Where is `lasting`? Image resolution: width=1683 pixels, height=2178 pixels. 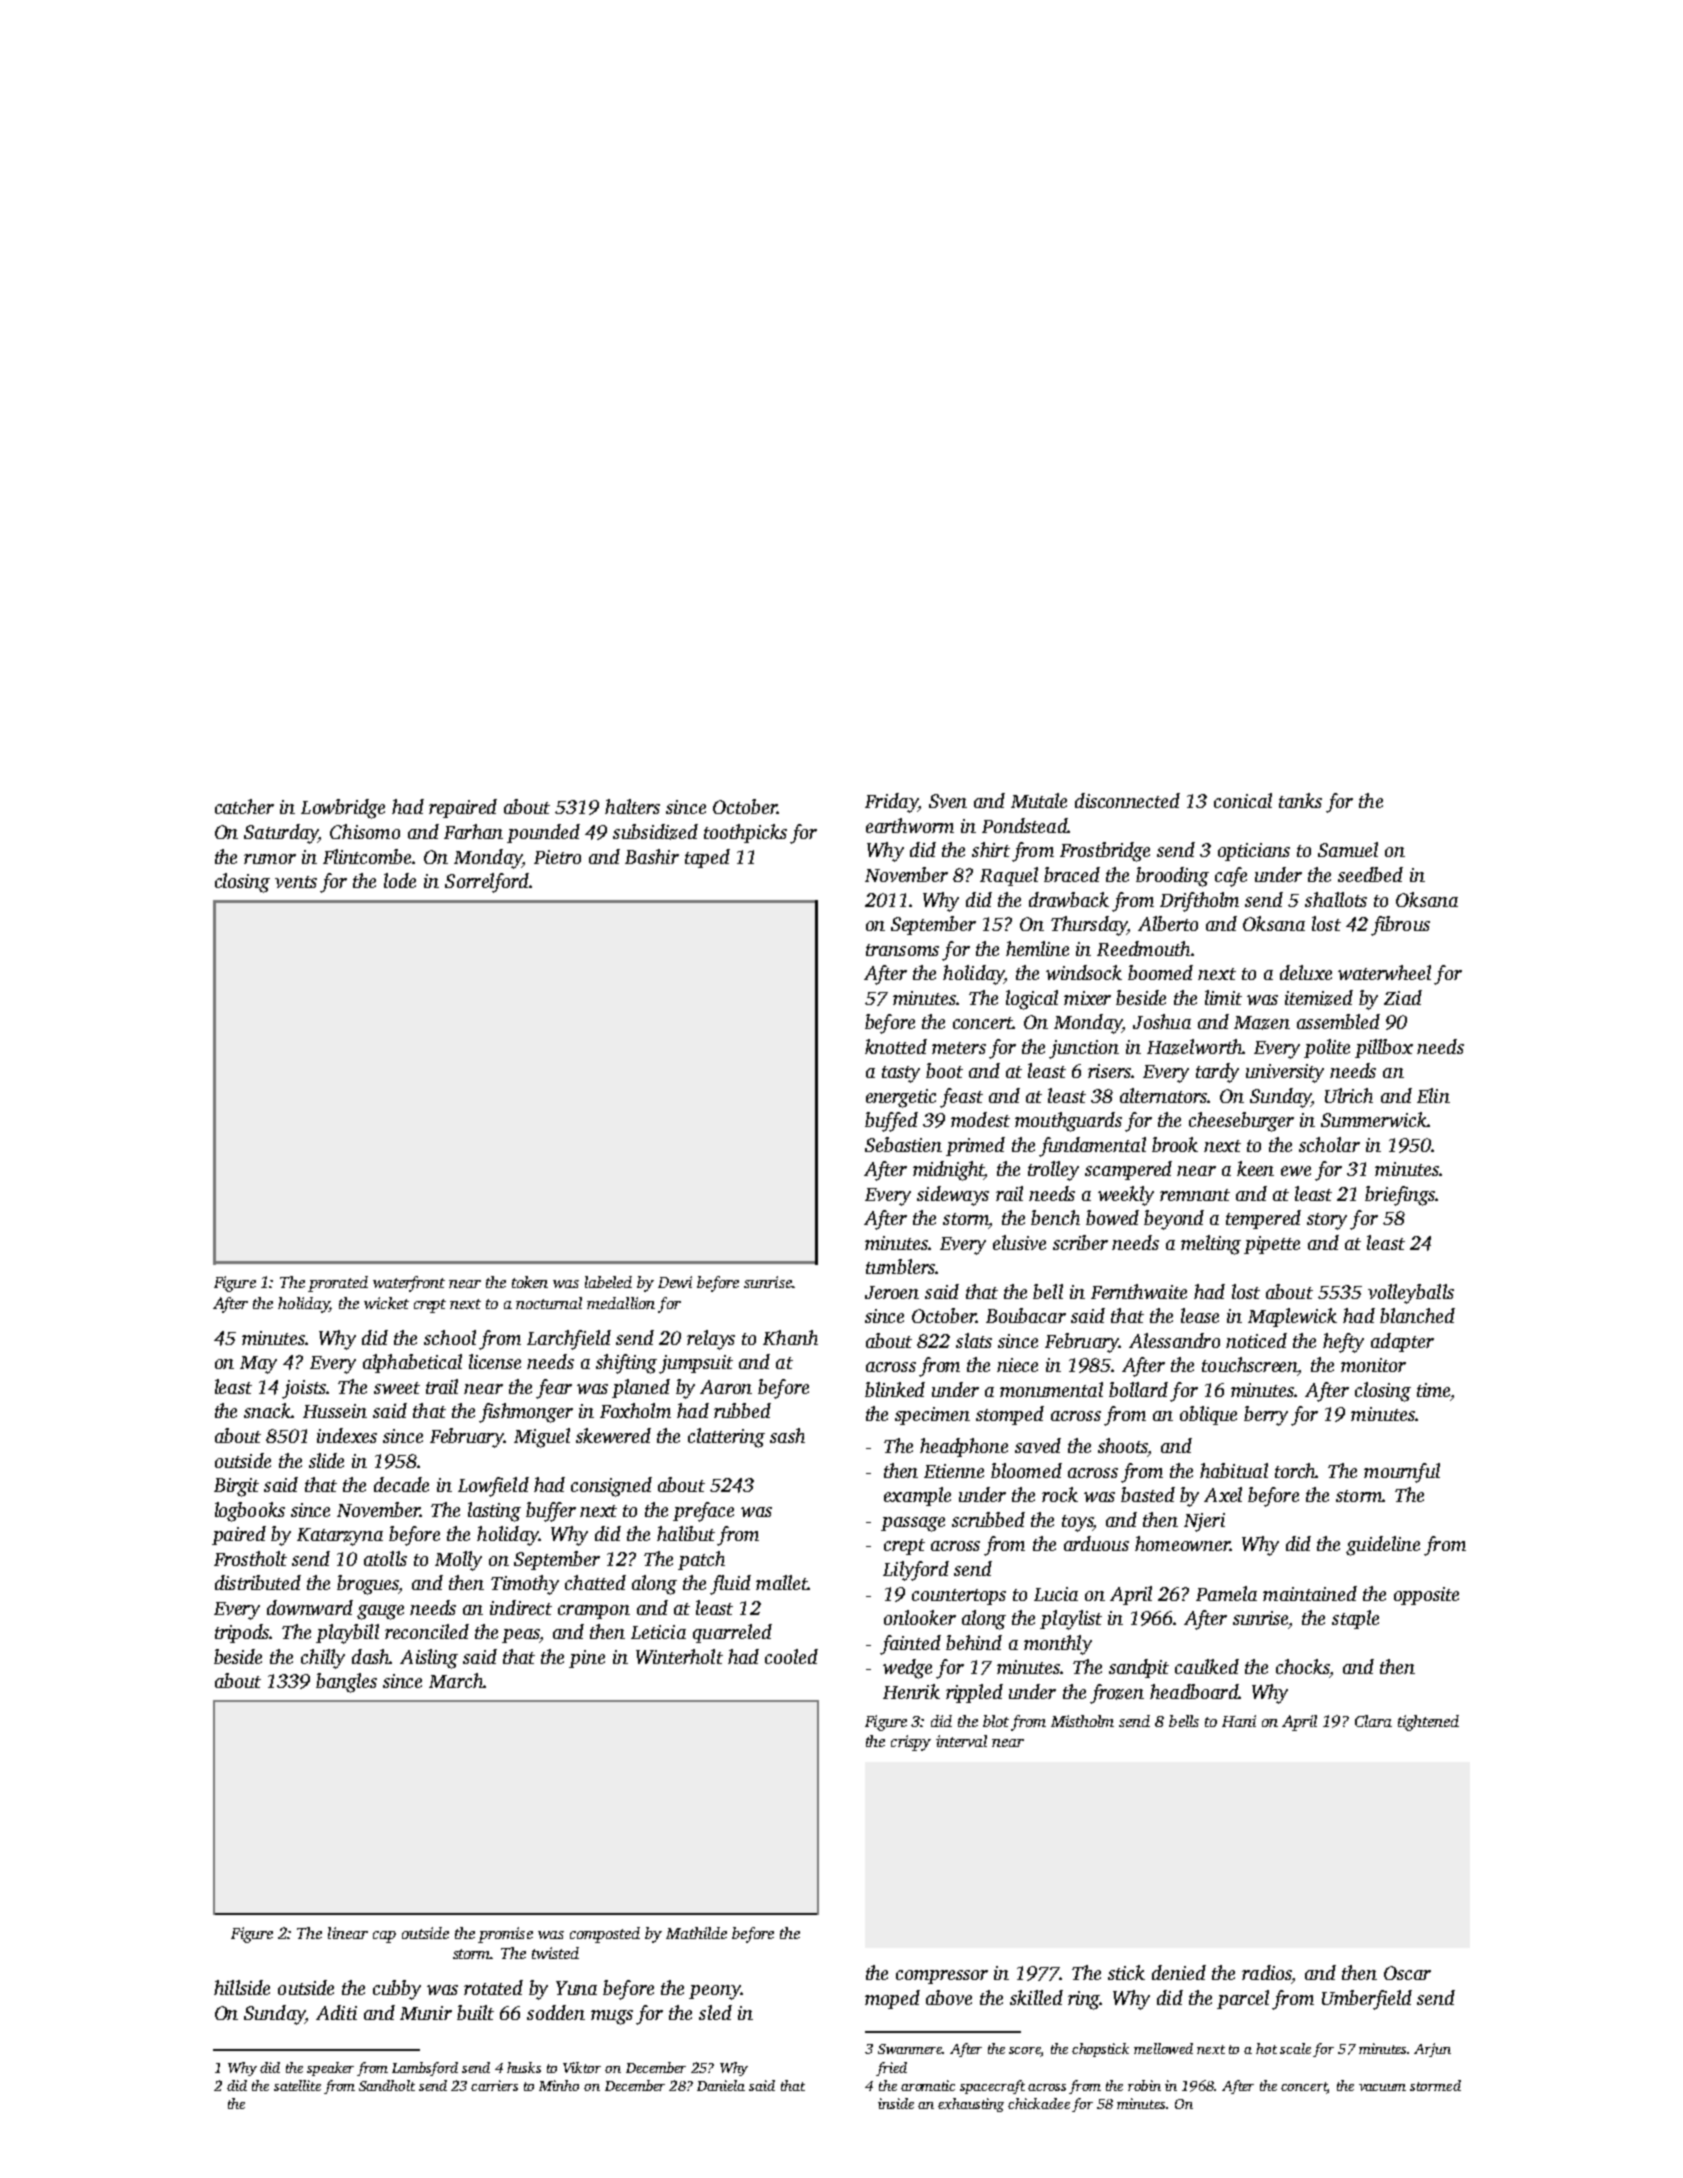 lasting is located at coordinates (494, 1512).
